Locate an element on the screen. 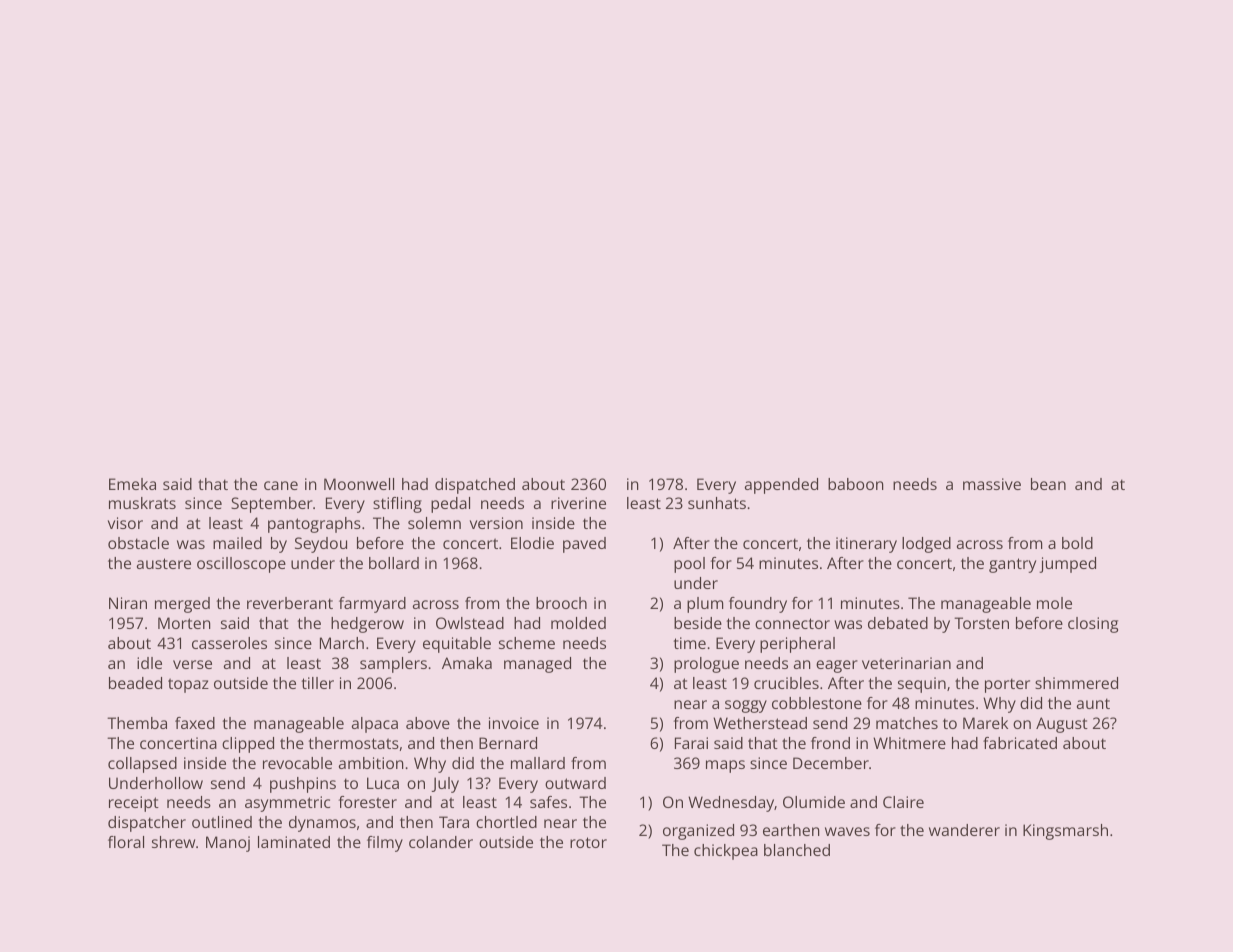 This screenshot has height=952, width=1233. Kingsmarsh is located at coordinates (1065, 832).
